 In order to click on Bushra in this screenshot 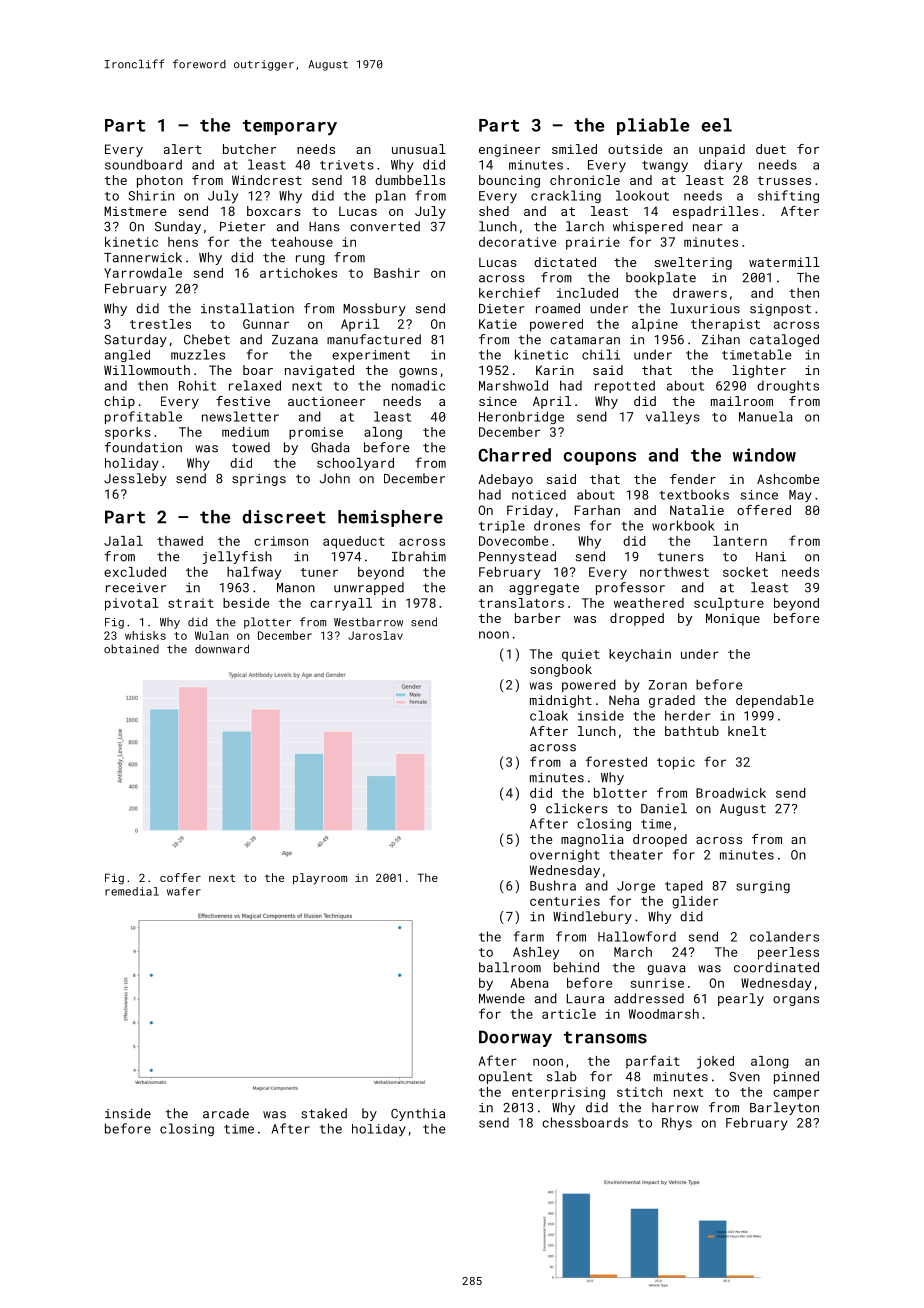, I will do `click(553, 885)`.
